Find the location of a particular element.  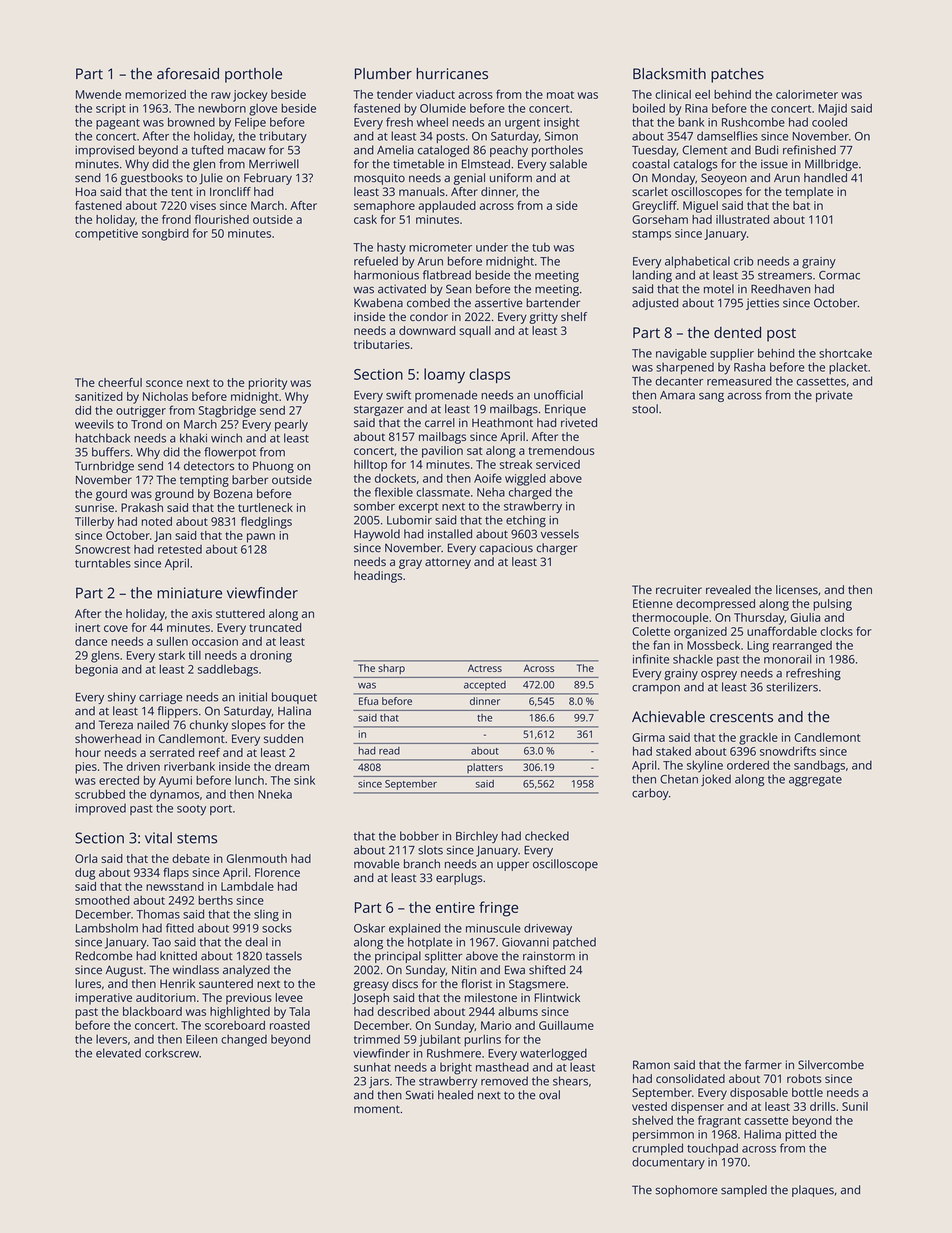

Hoa is located at coordinates (86, 191).
